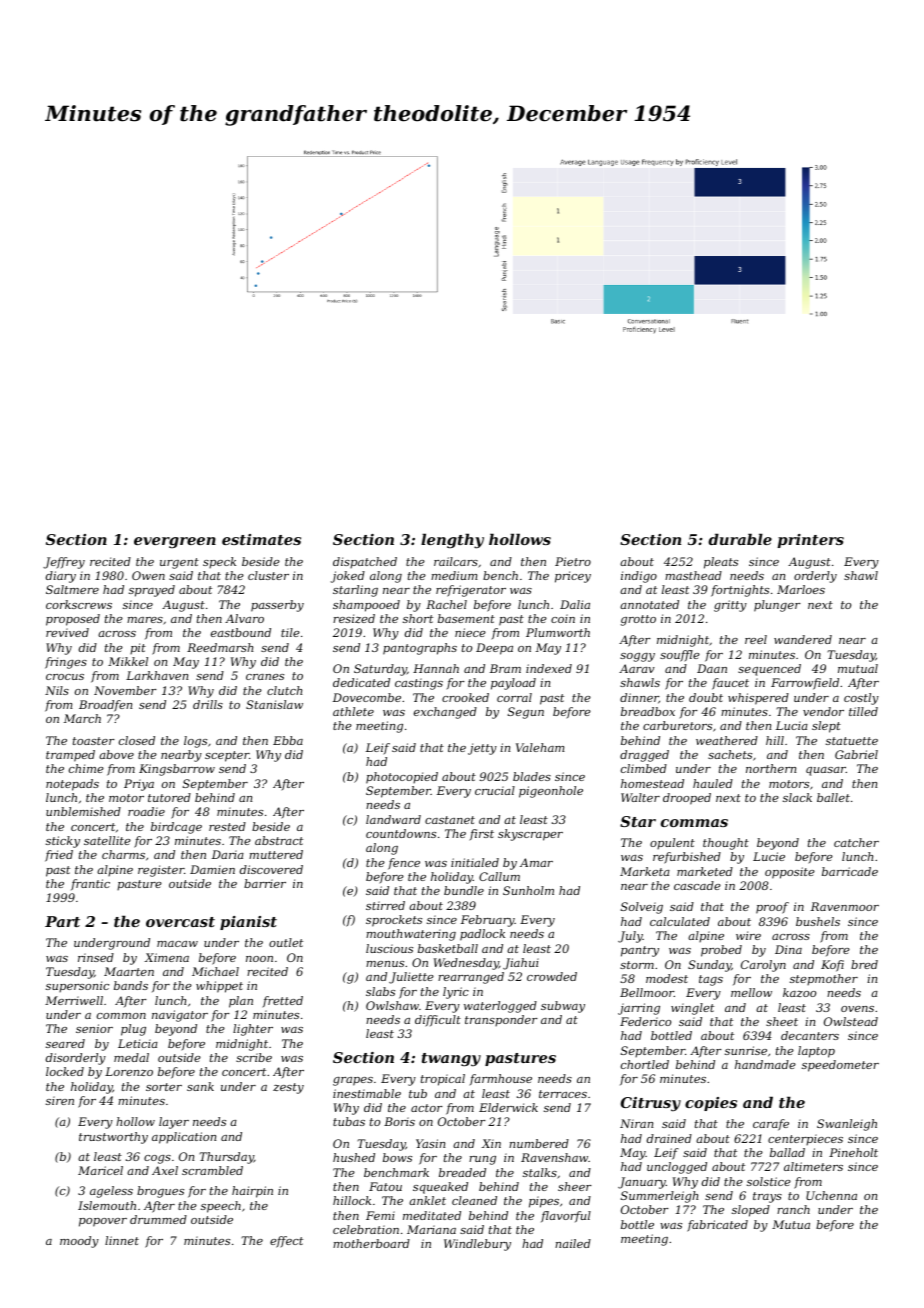  What do you see at coordinates (228, 854) in the page?
I see `Daria` at bounding box center [228, 854].
